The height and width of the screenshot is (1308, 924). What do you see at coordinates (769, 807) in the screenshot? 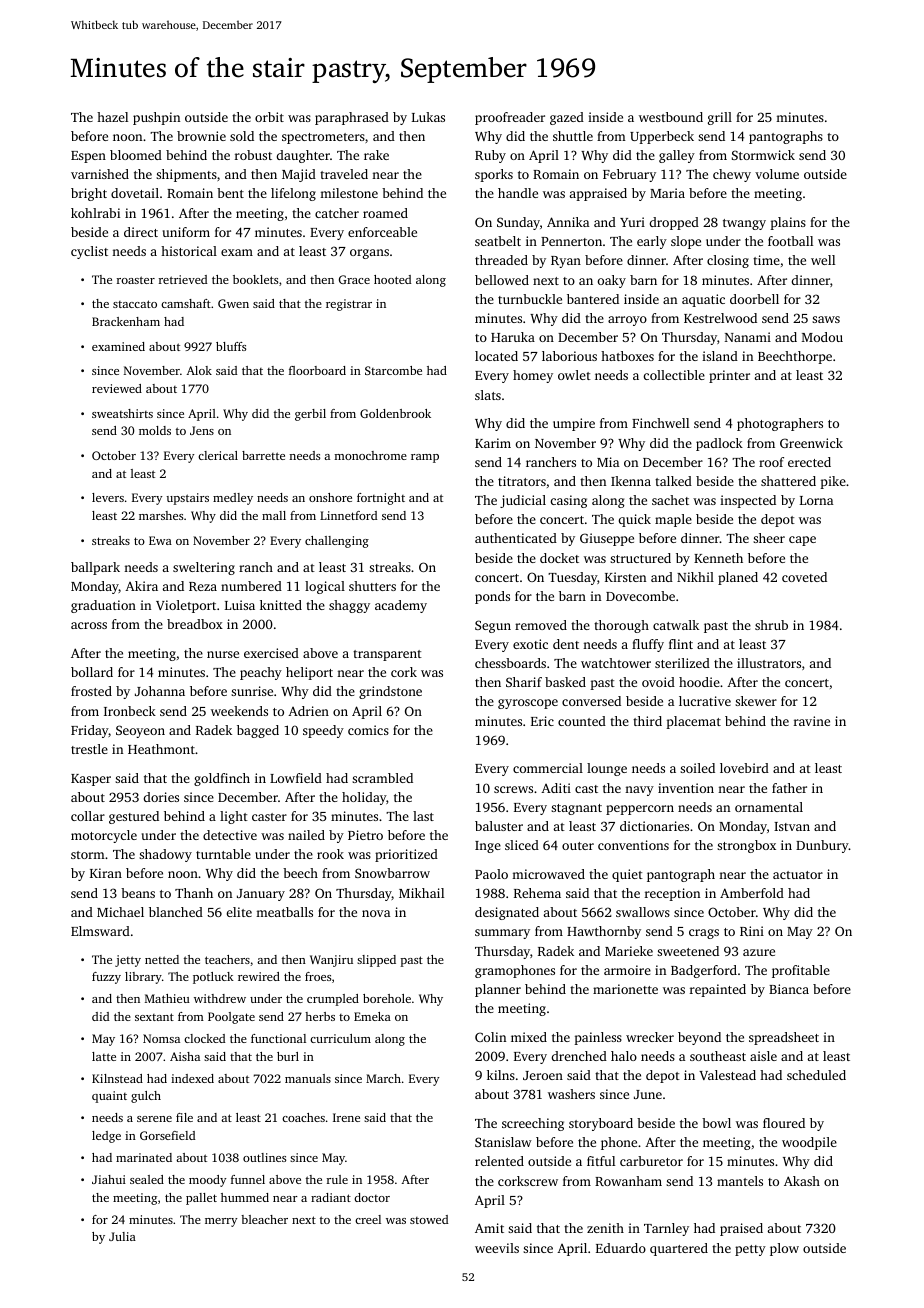
I see `ornamental` at bounding box center [769, 807].
